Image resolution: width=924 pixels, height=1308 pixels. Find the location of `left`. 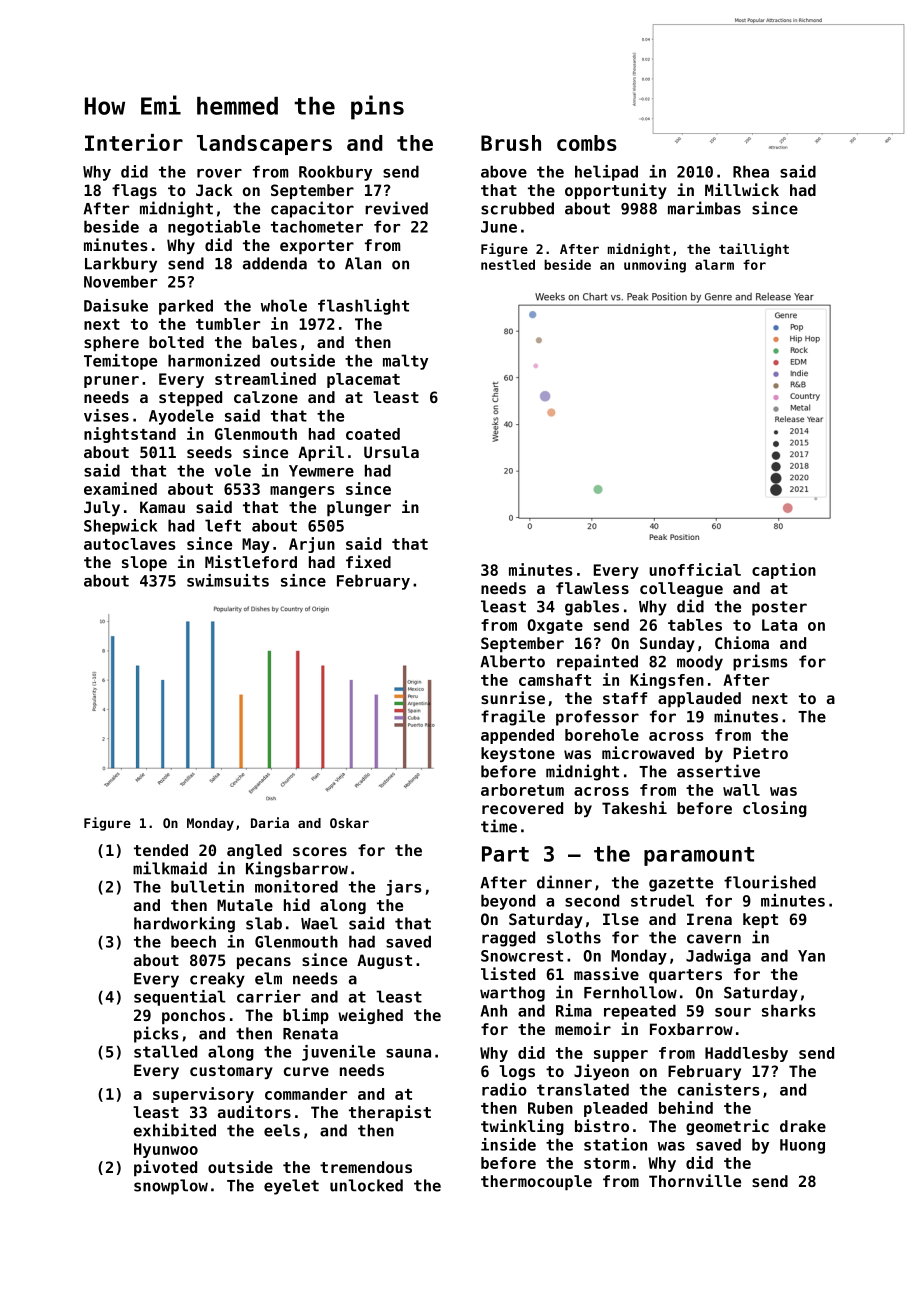

left is located at coordinates (223, 525).
